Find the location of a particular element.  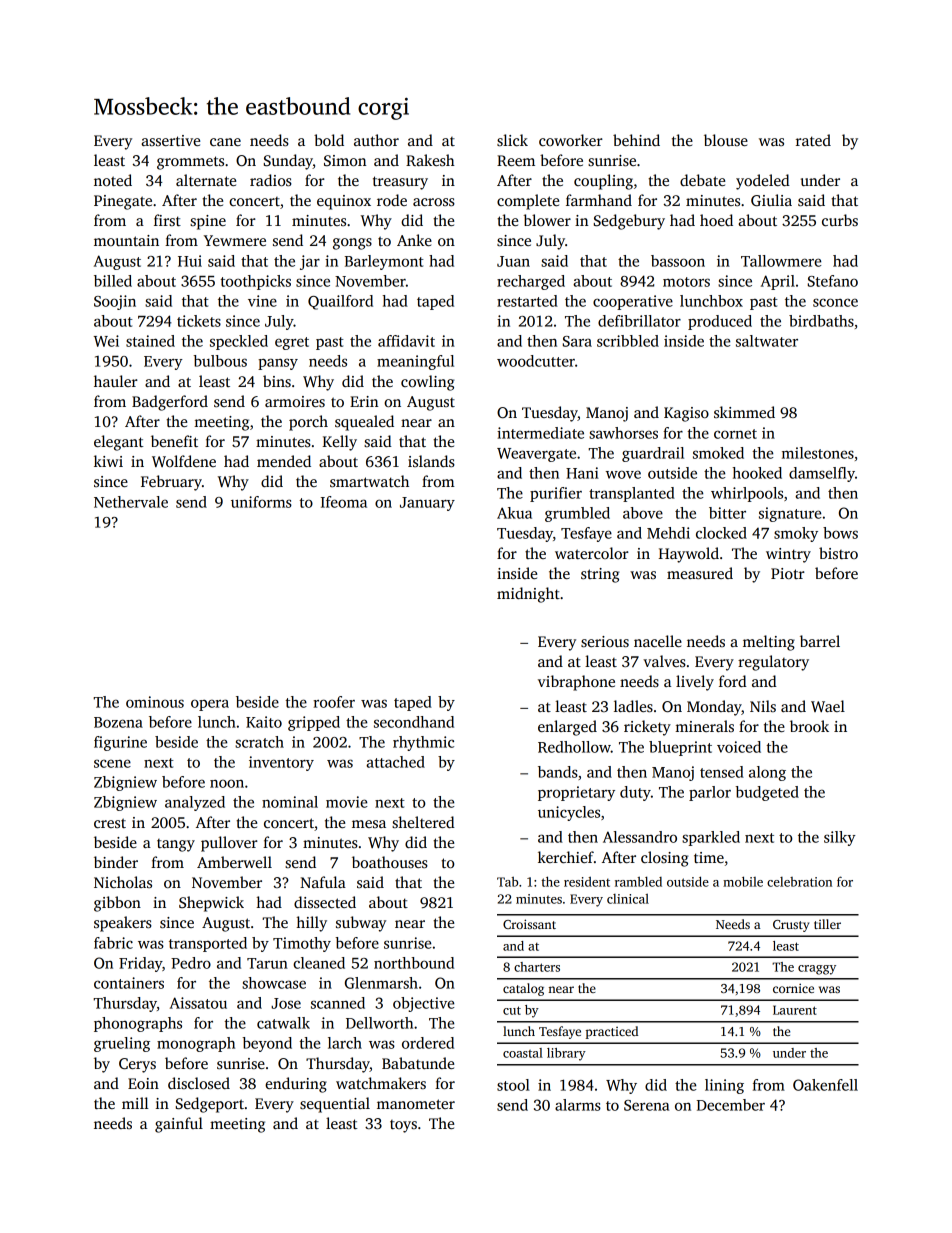

Cerys is located at coordinates (137, 1065).
